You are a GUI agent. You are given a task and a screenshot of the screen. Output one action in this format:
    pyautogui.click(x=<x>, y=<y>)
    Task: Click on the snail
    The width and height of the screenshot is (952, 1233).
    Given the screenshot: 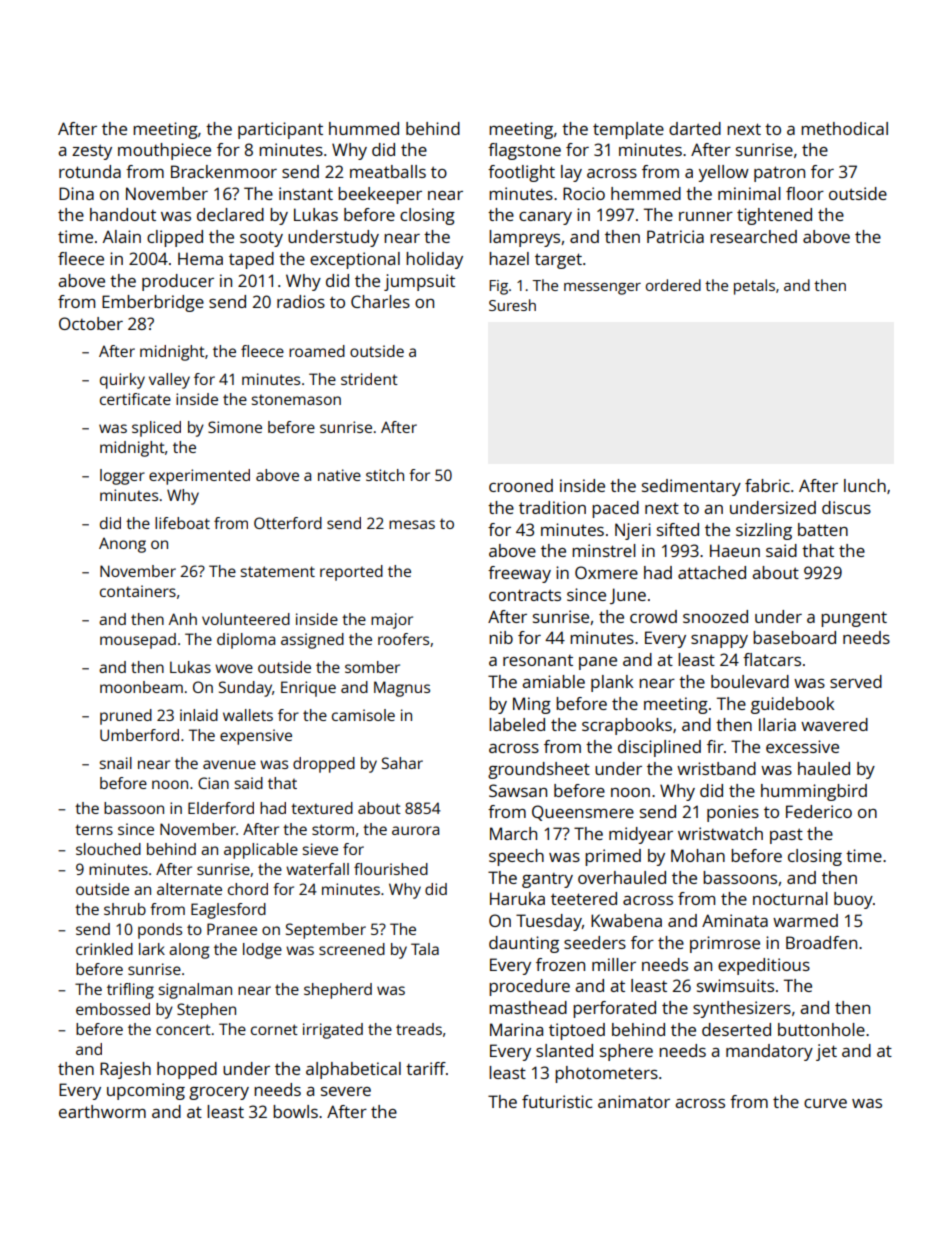 What is the action you would take?
    pyautogui.click(x=116, y=763)
